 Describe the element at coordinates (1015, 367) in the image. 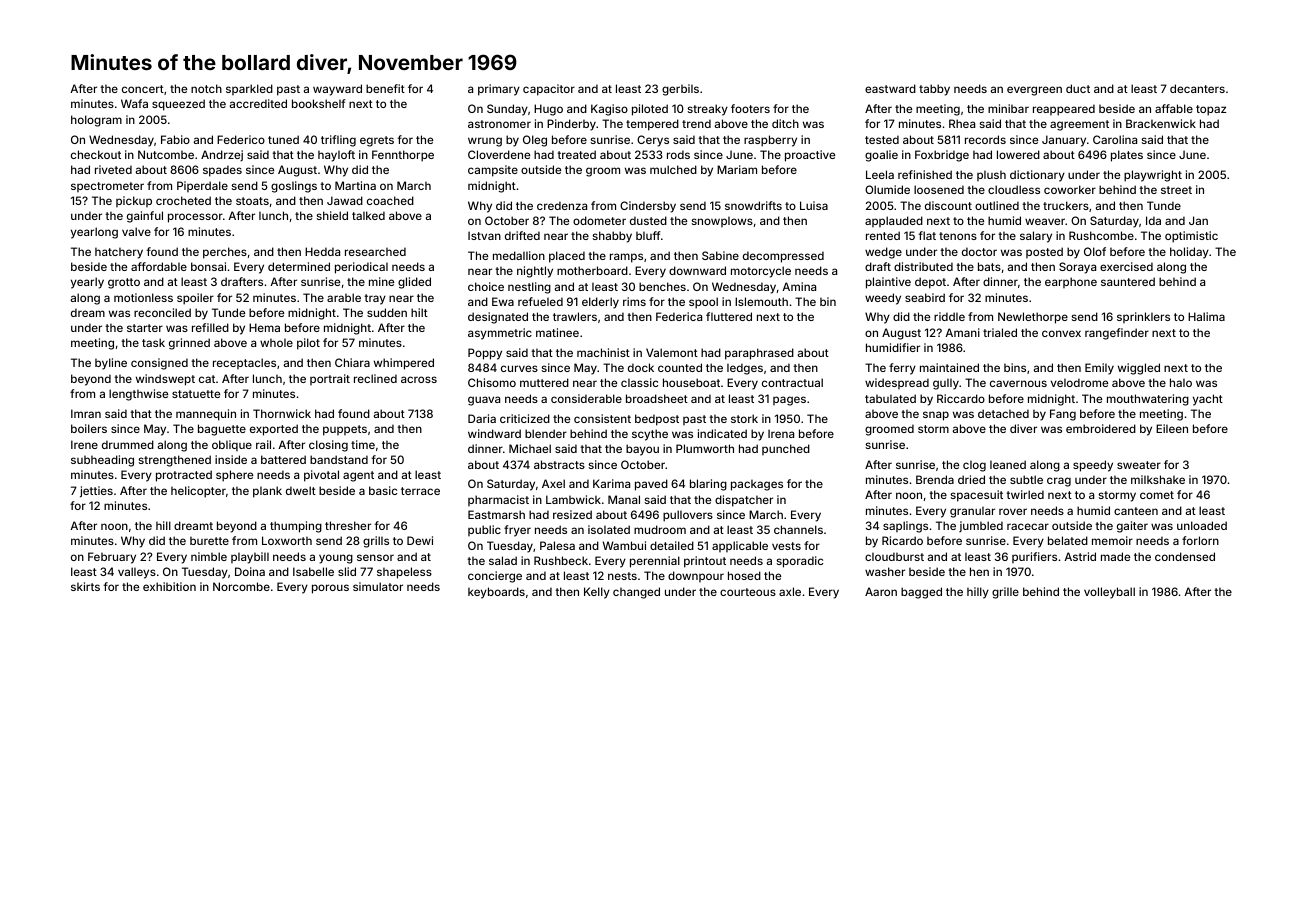

I see `bins` at that location.
